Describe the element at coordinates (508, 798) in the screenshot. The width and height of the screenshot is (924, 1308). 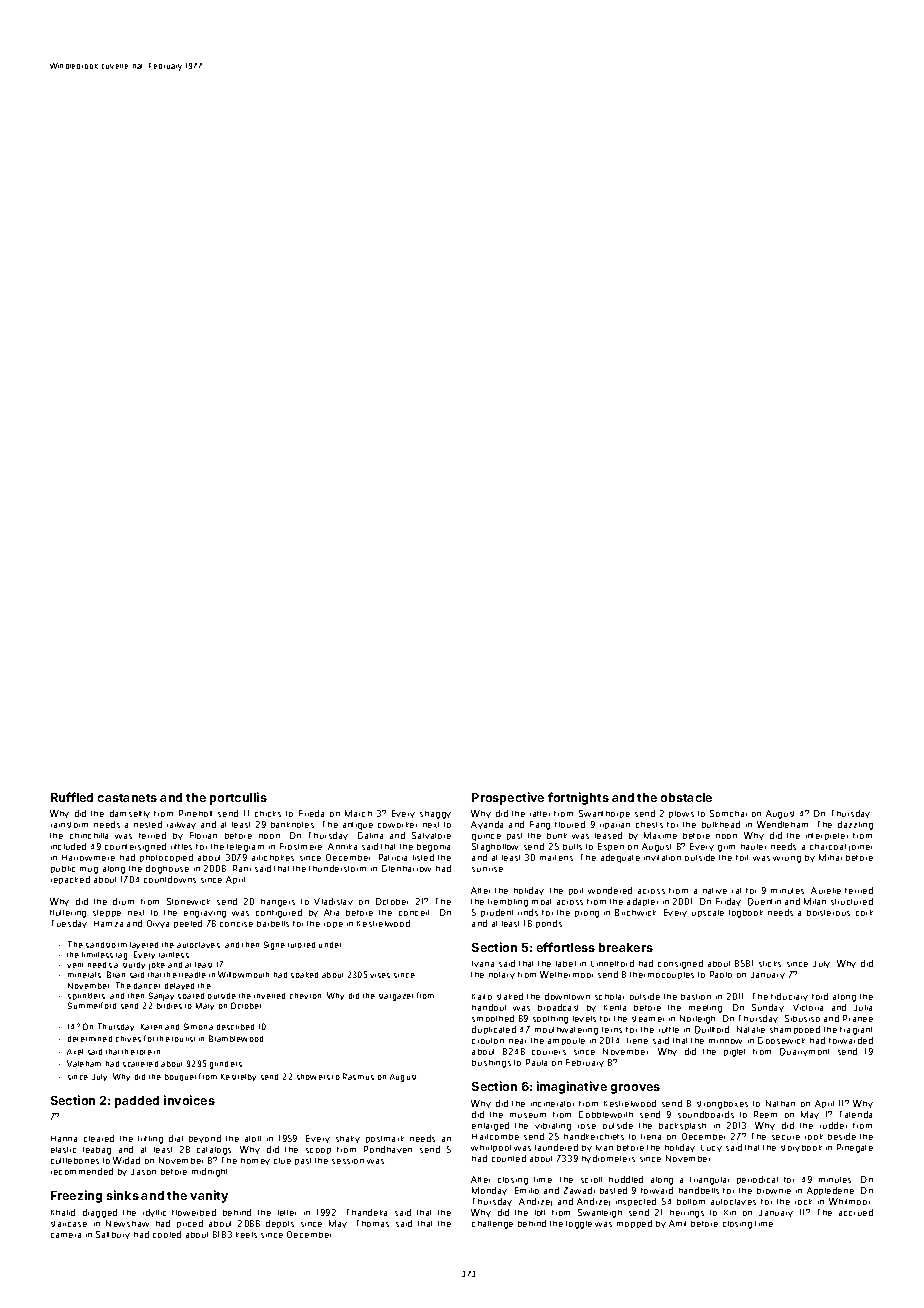
I see `Prospective` at that location.
